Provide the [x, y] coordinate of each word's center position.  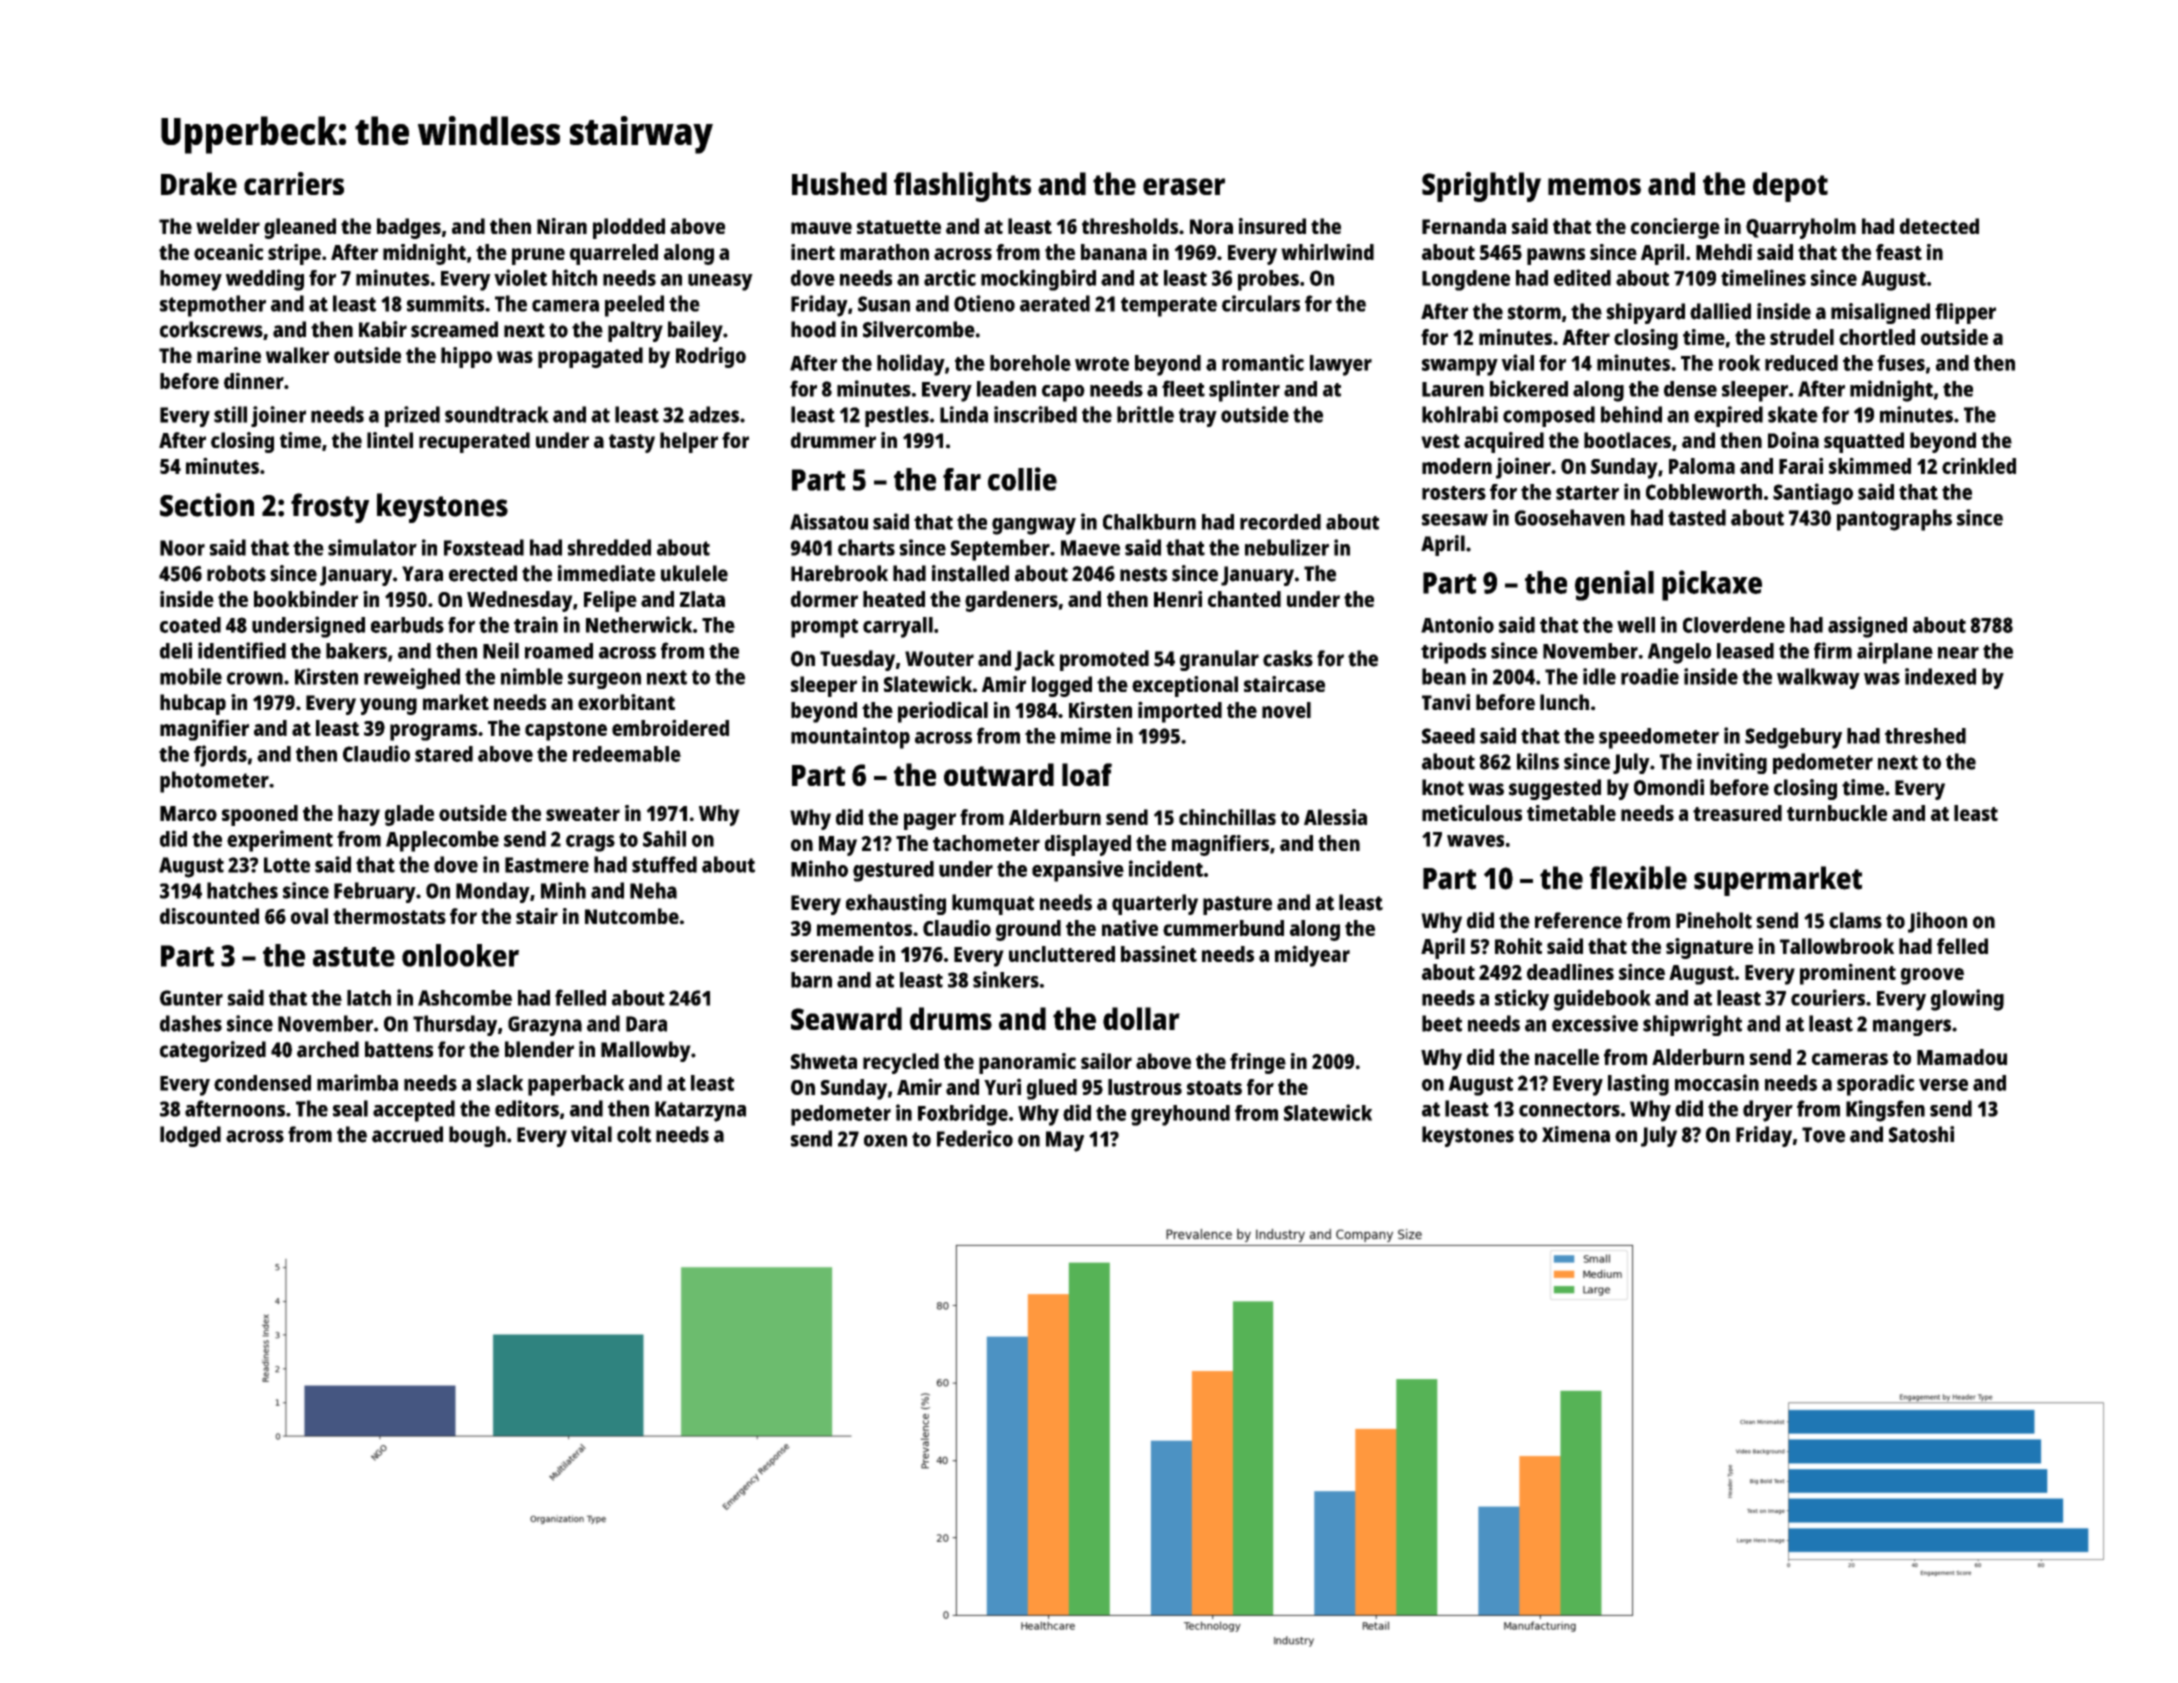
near [1958, 653]
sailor [1106, 1061]
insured [1272, 226]
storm [1534, 312]
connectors [1569, 1109]
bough [477, 1136]
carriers [294, 183]
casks [1288, 658]
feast [1899, 252]
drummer [833, 440]
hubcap [193, 704]
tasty [632, 443]
